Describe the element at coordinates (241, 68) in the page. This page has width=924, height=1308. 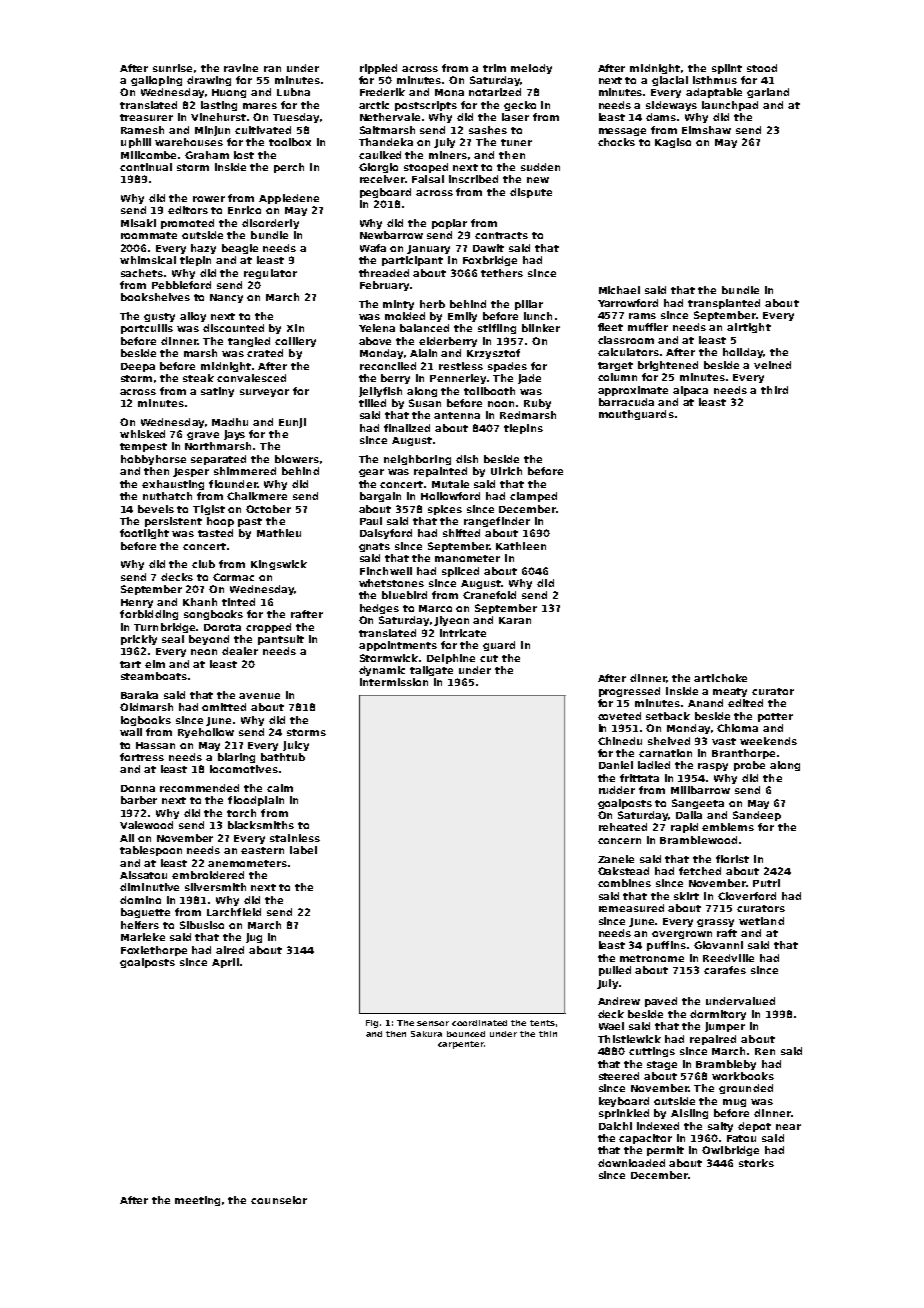
I see `ravine` at that location.
